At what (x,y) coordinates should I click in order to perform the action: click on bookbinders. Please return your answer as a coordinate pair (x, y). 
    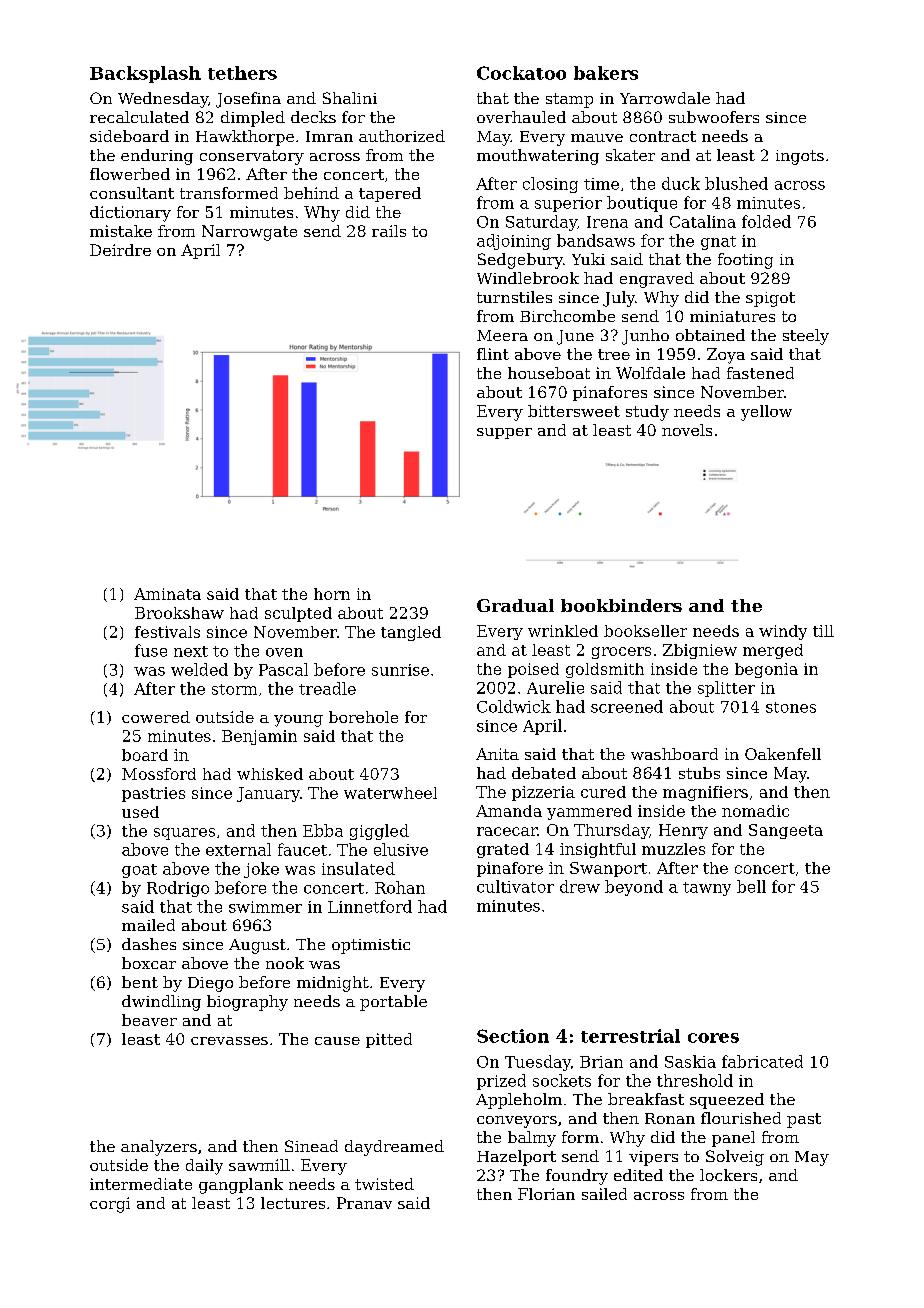
    Looking at the image, I should click on (621, 605).
